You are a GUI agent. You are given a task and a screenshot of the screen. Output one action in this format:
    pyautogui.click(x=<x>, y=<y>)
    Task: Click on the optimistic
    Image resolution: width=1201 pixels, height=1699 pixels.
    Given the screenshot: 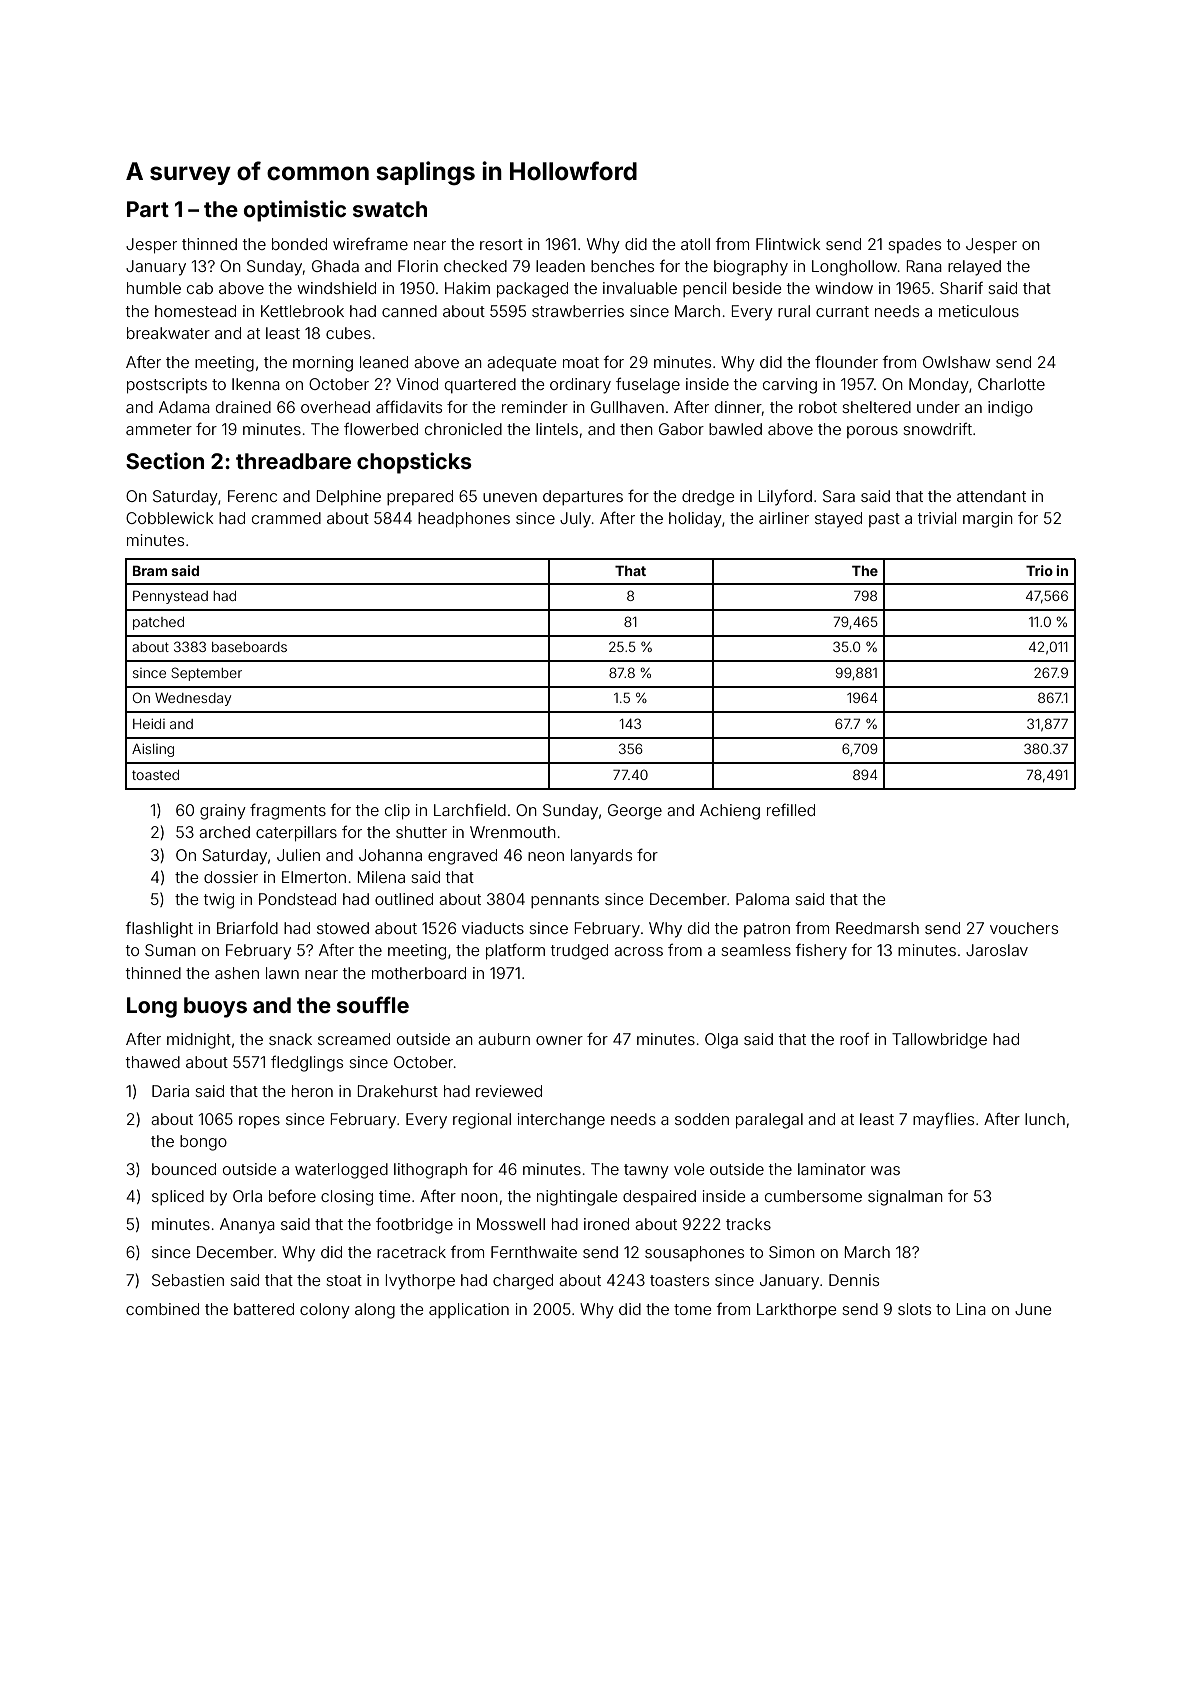 What is the action you would take?
    pyautogui.click(x=295, y=211)
